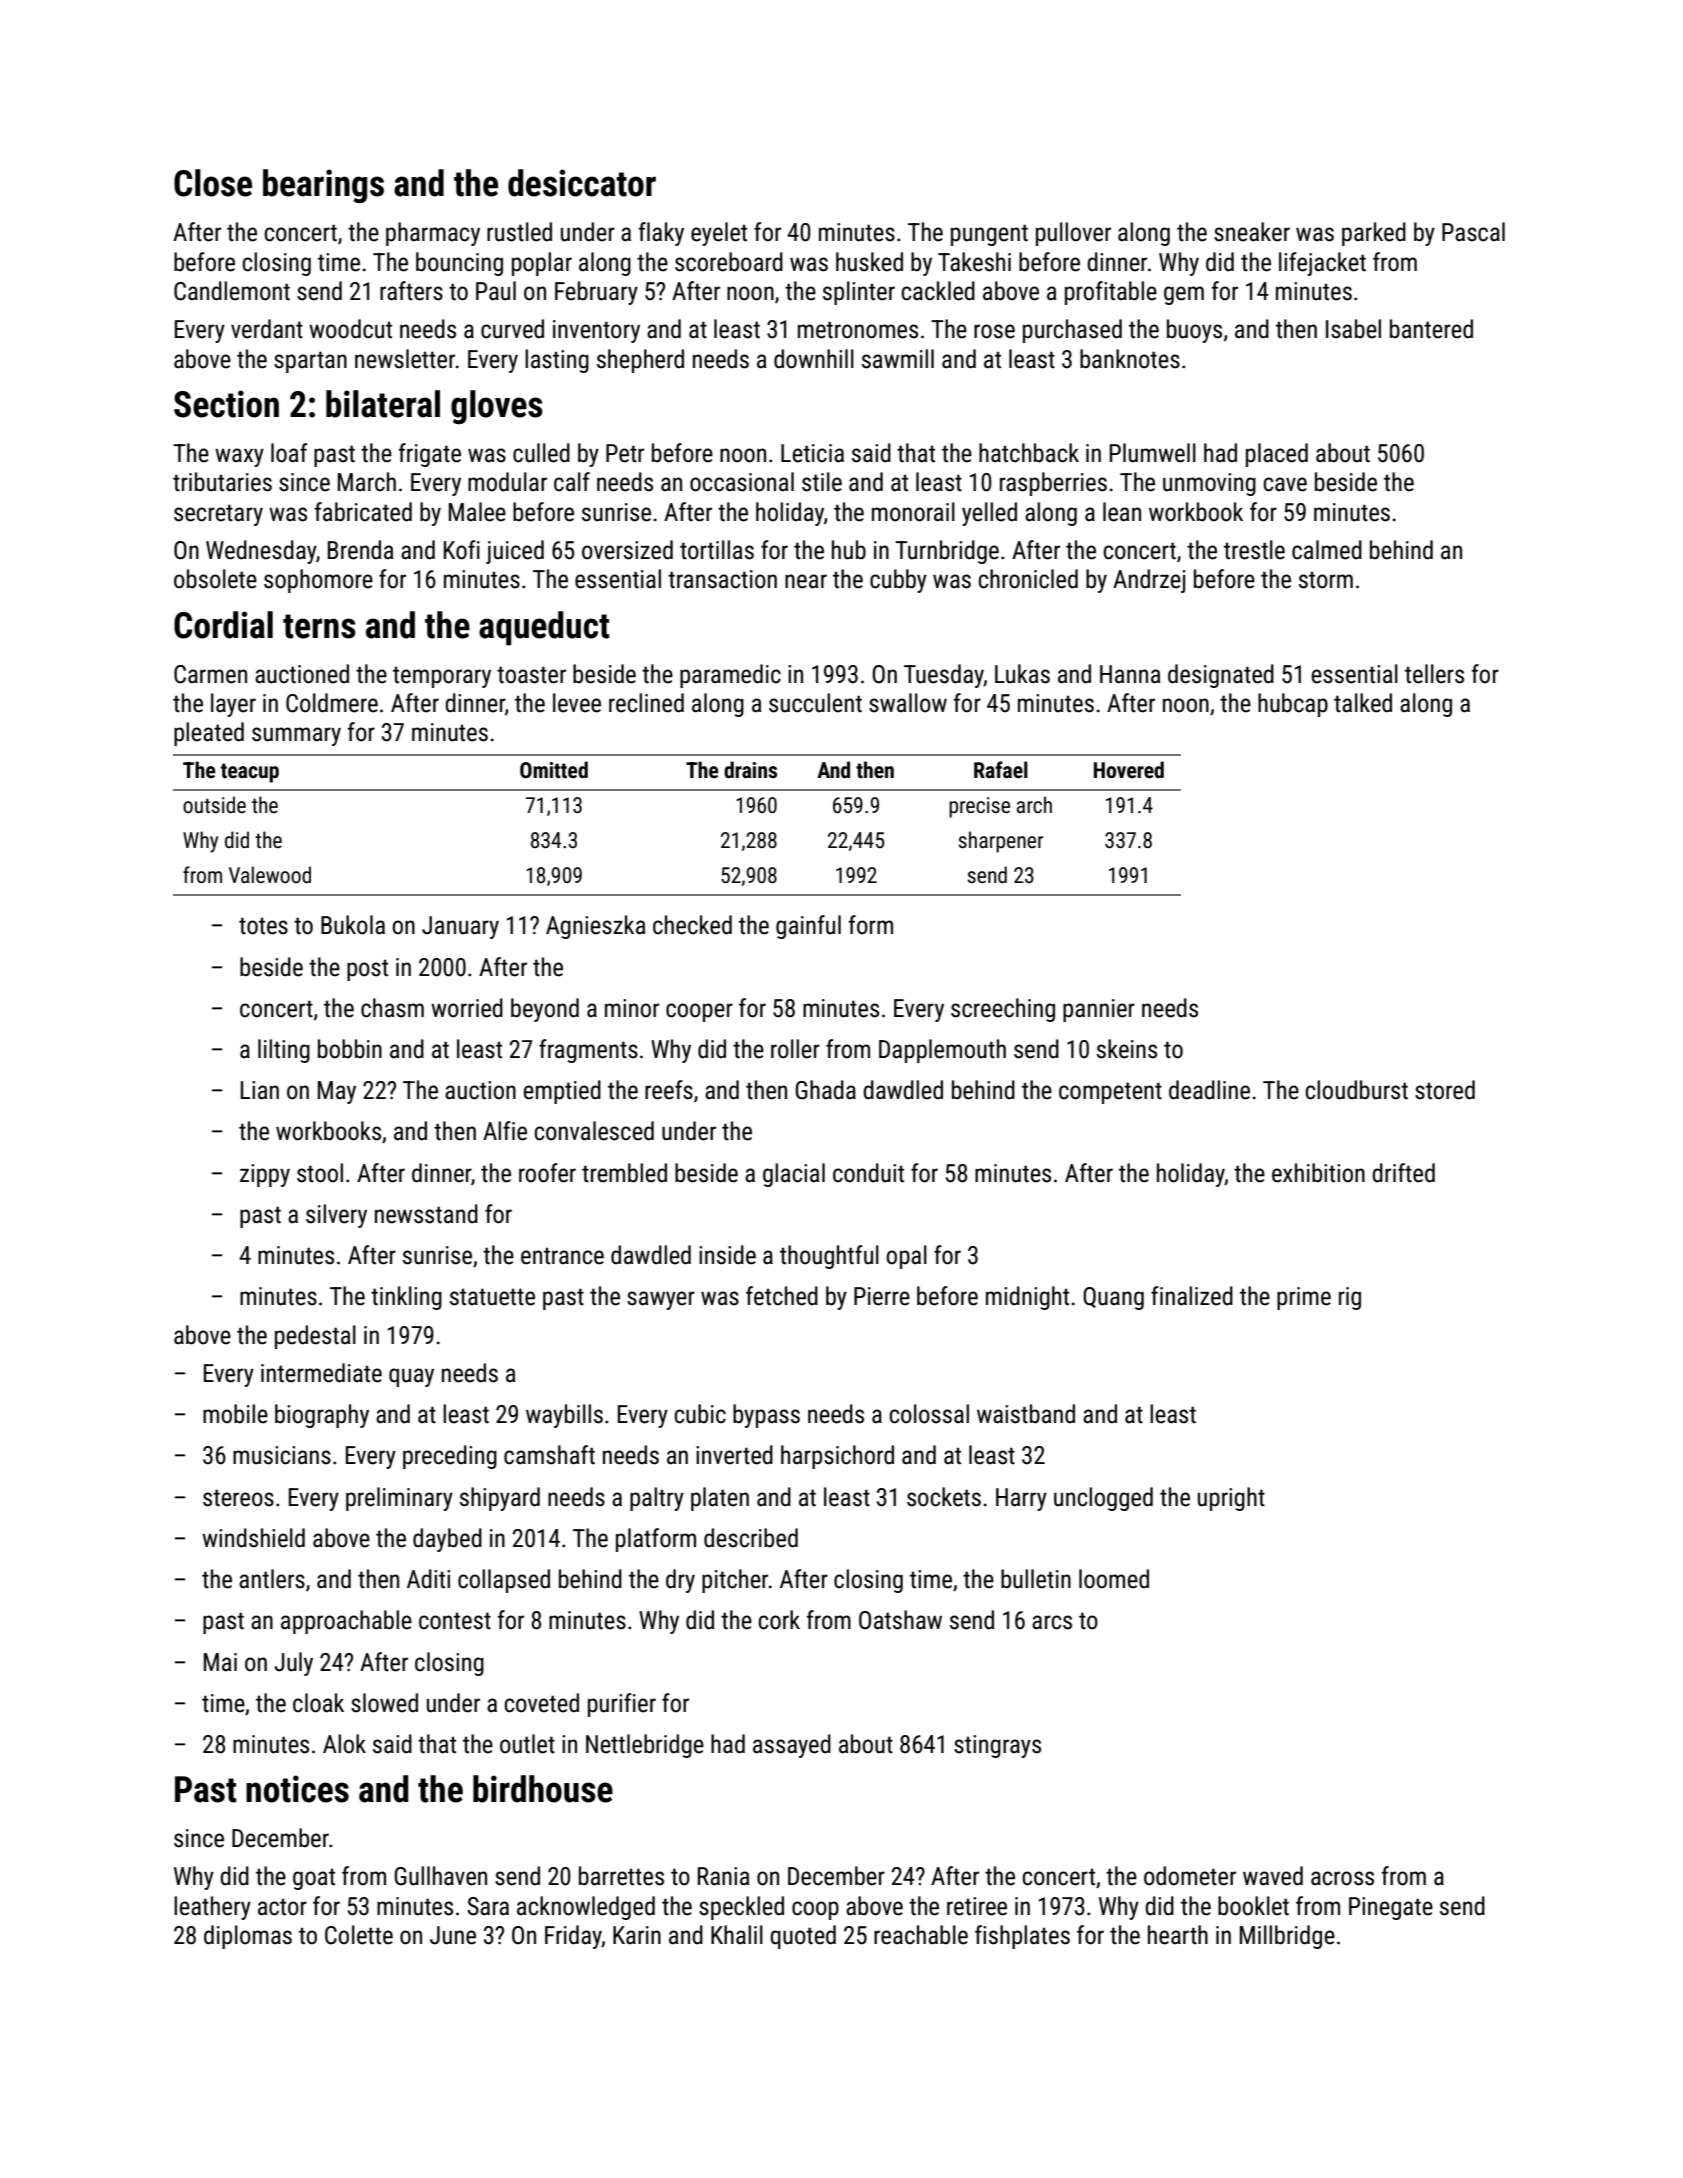 This document has width=1683, height=2178. Describe the element at coordinates (248, 1937) in the document. I see `diplomas` at that location.
